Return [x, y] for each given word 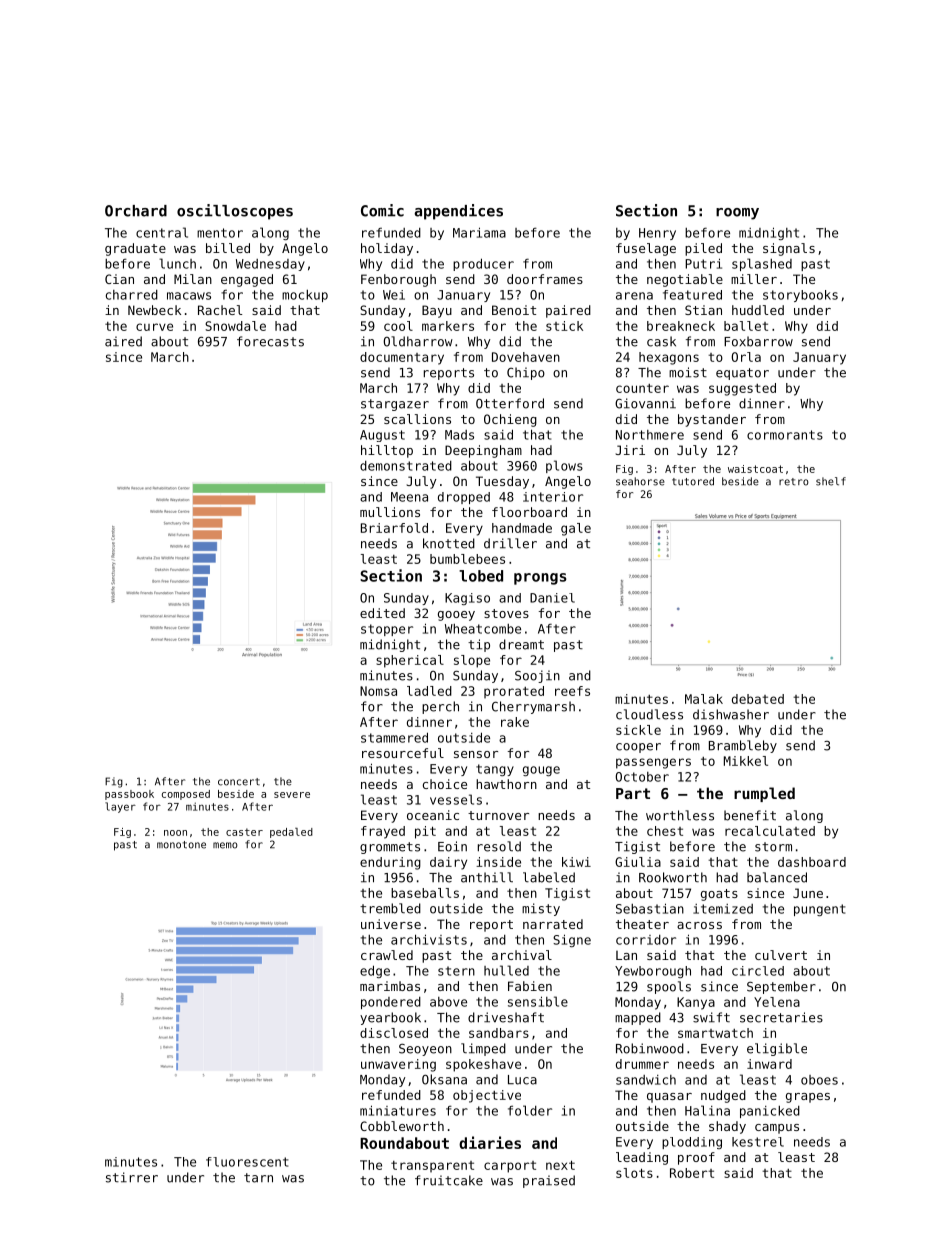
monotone [181, 845]
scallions [417, 419]
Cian [119, 279]
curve [154, 327]
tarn [258, 1178]
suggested [742, 389]
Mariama [479, 232]
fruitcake [449, 1180]
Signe [572, 940]
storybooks [800, 296]
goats [719, 895]
